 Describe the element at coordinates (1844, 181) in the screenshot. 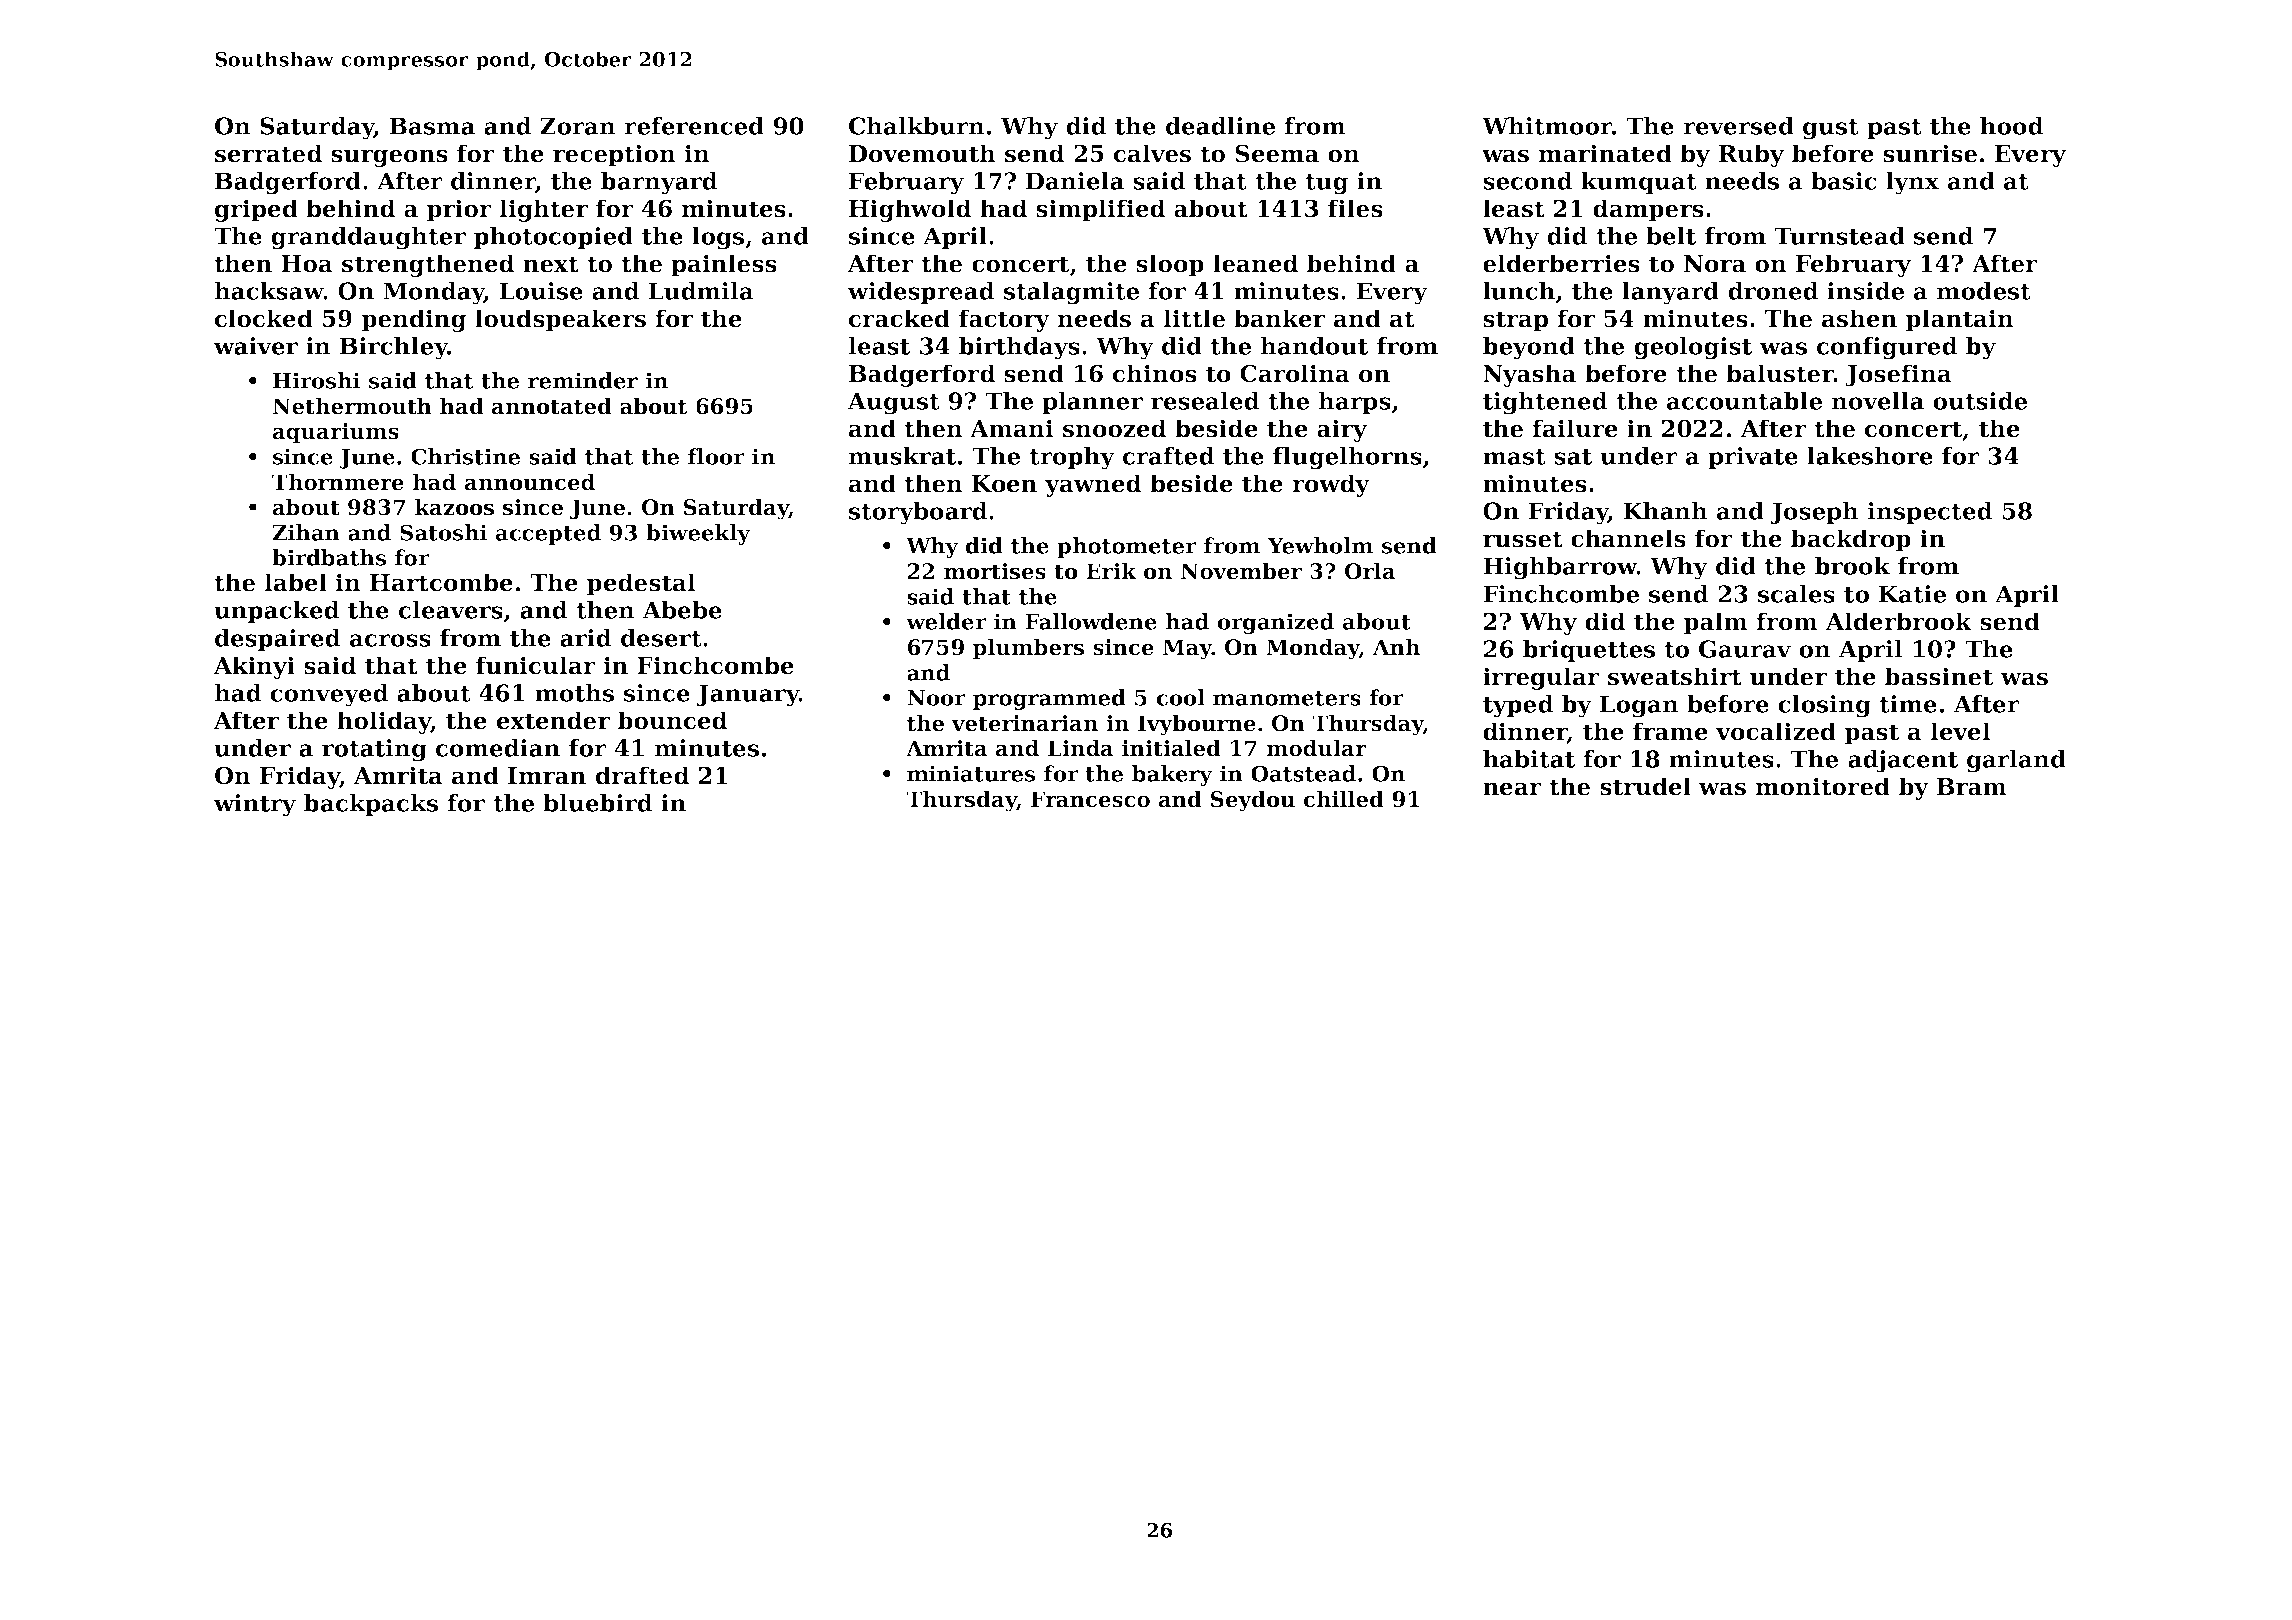

I see `basic` at that location.
